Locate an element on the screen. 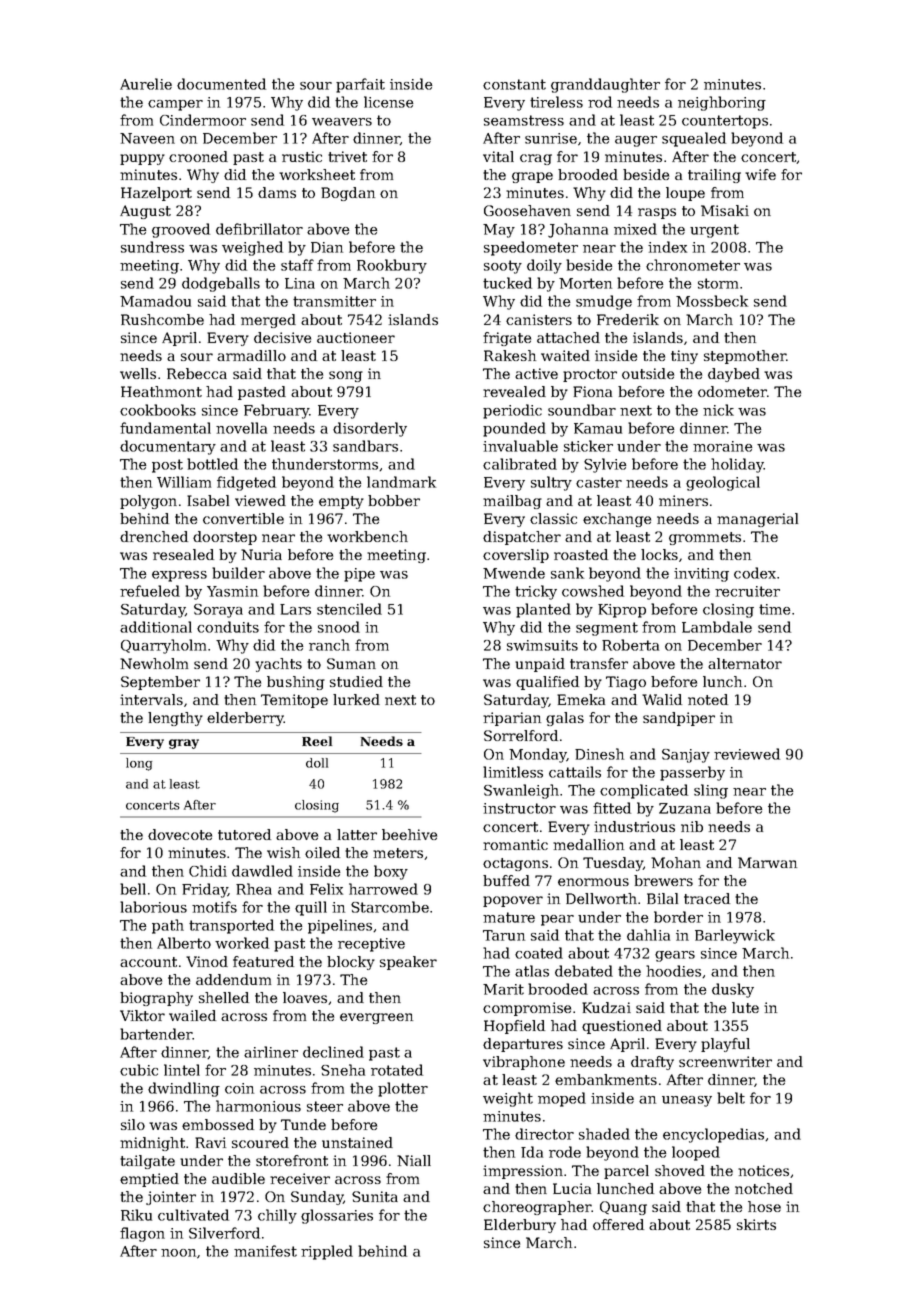  convertible is located at coordinates (243, 518).
